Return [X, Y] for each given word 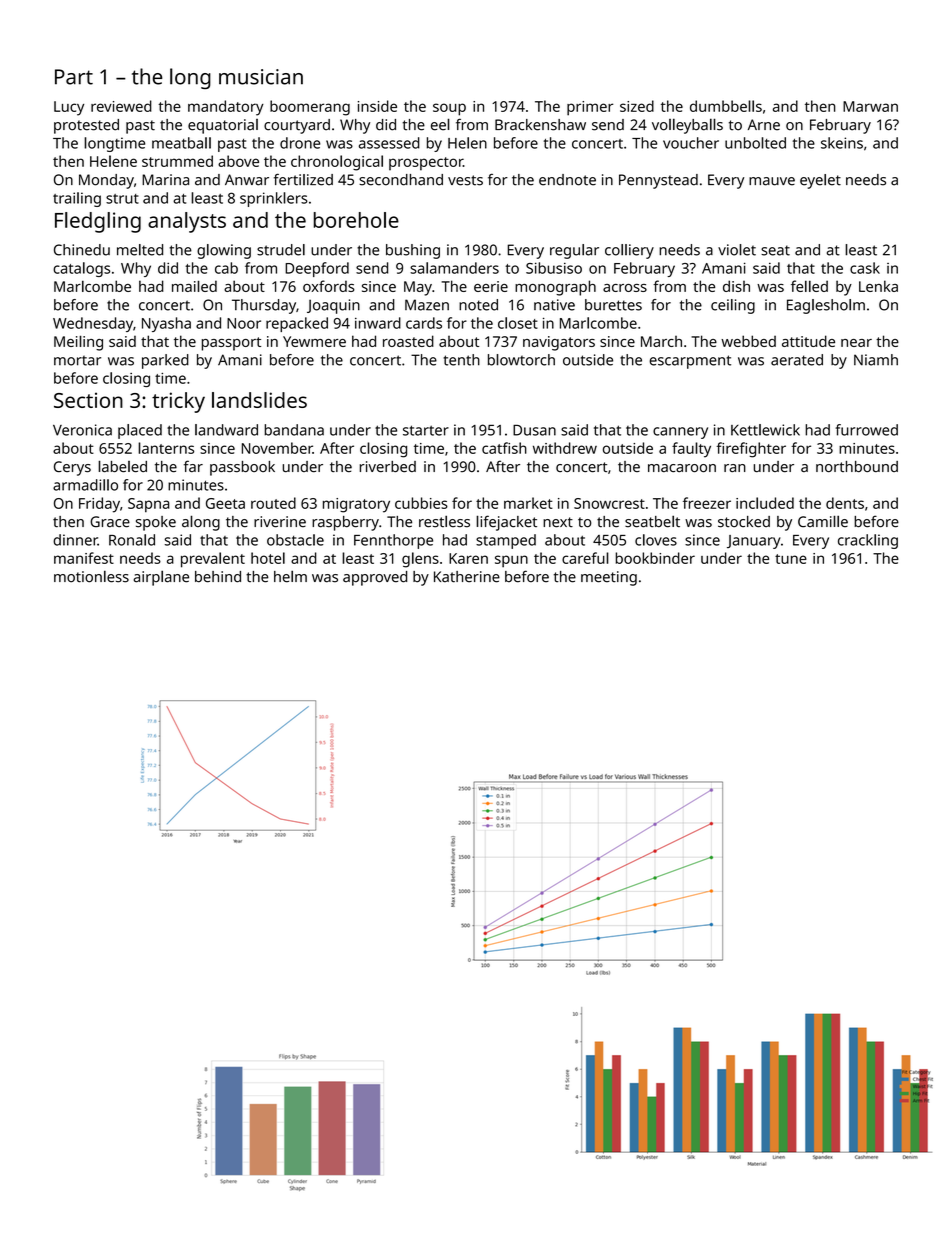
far [193, 466]
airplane [161, 578]
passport [231, 344]
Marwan [870, 106]
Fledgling [98, 222]
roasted [408, 341]
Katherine [467, 577]
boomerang [310, 108]
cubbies [421, 503]
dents [845, 503]
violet [737, 250]
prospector [426, 164]
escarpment [690, 362]
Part [74, 77]
